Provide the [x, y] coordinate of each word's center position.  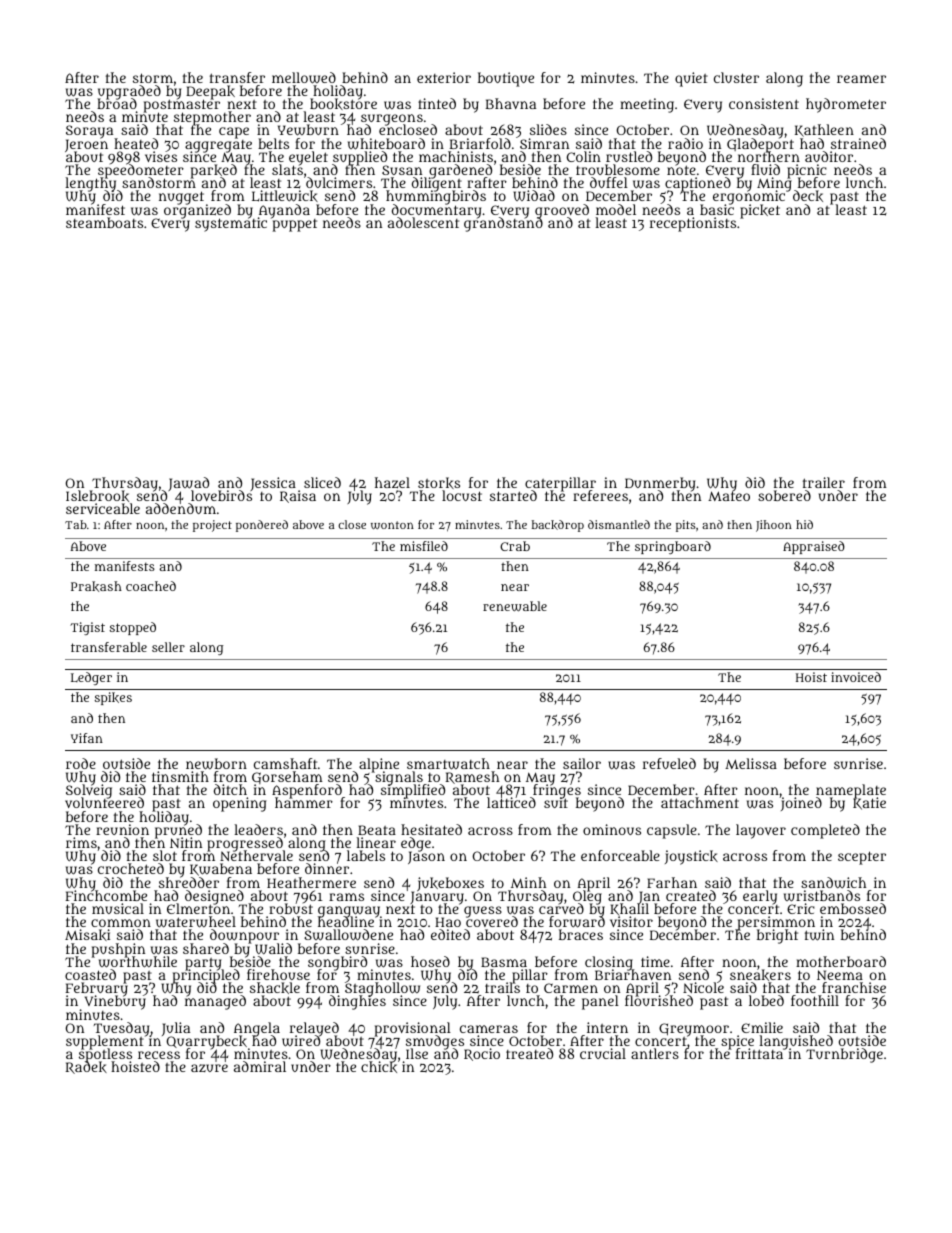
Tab [76, 524]
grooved [562, 211]
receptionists [693, 224]
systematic [231, 225]
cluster [736, 77]
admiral [260, 1066]
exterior [444, 77]
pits [686, 526]
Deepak [210, 92]
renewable [515, 606]
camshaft [285, 763]
